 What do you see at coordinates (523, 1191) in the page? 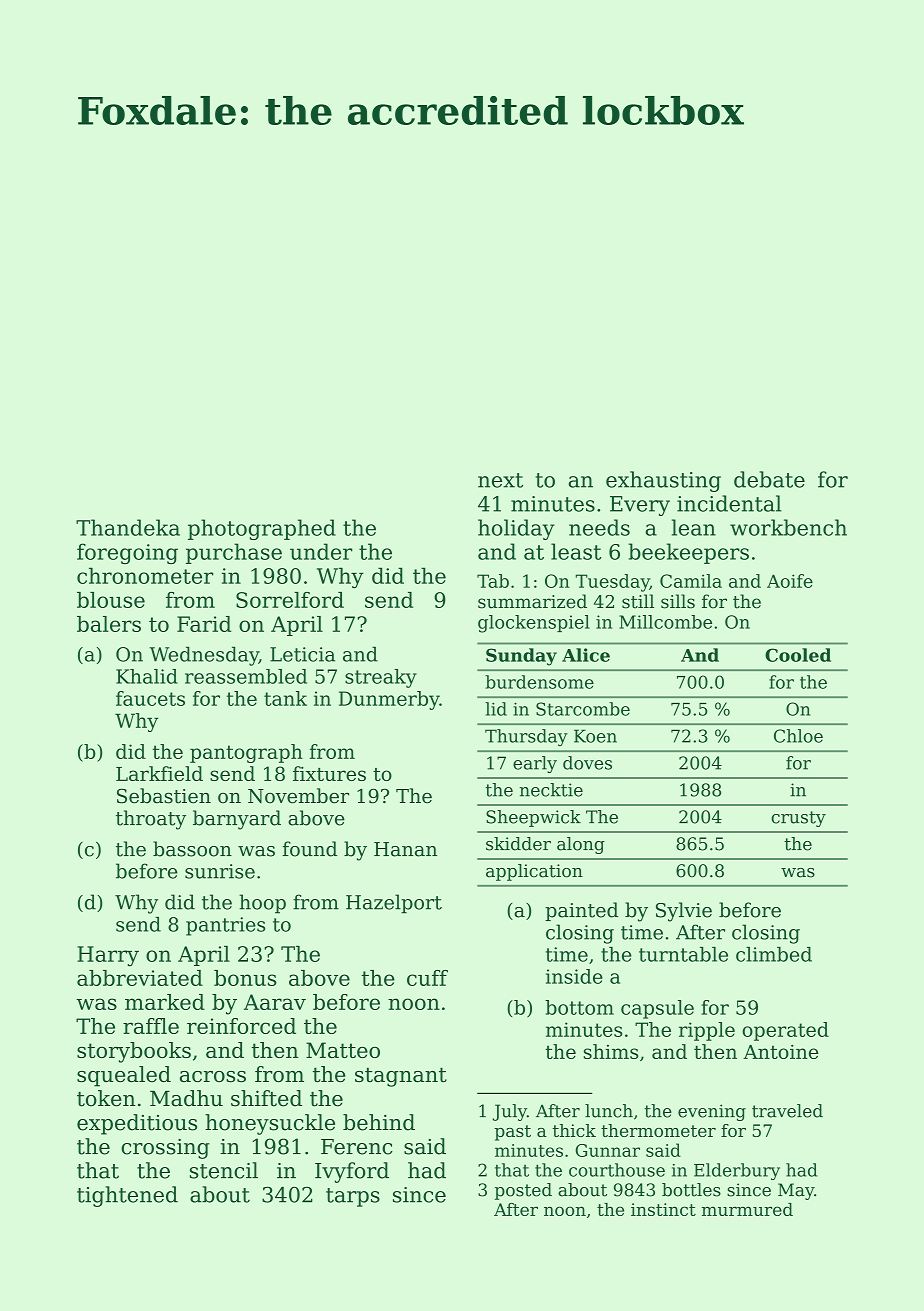
I see `posted` at bounding box center [523, 1191].
